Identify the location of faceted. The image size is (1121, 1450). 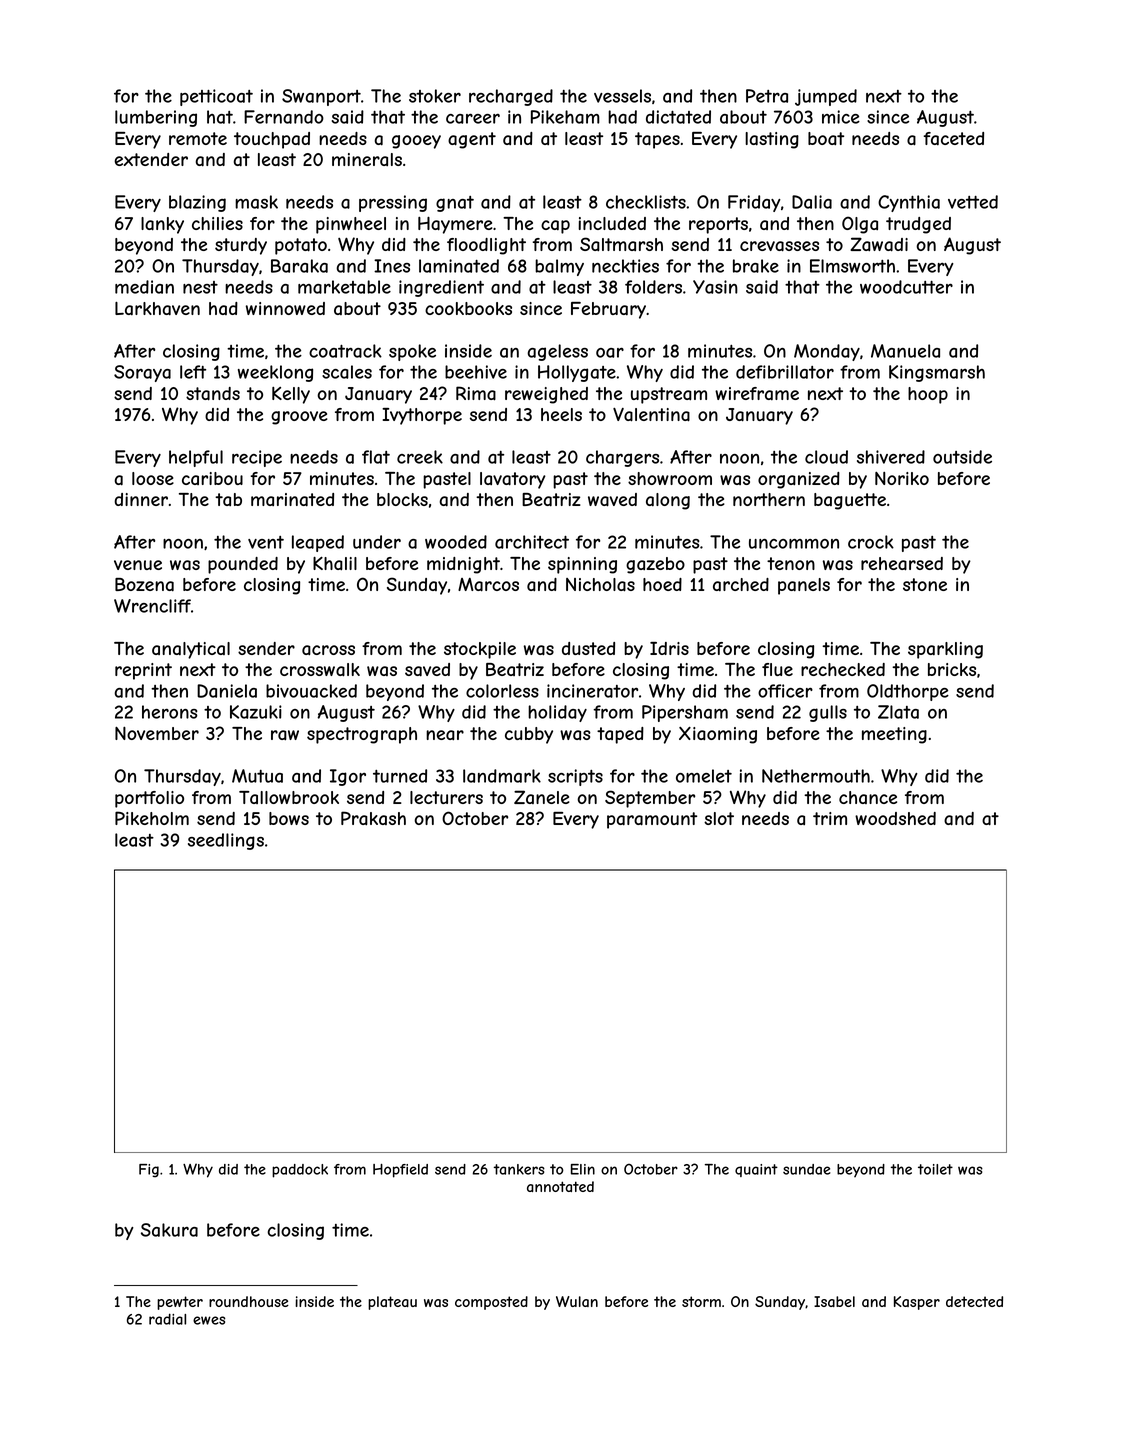
(954, 138).
